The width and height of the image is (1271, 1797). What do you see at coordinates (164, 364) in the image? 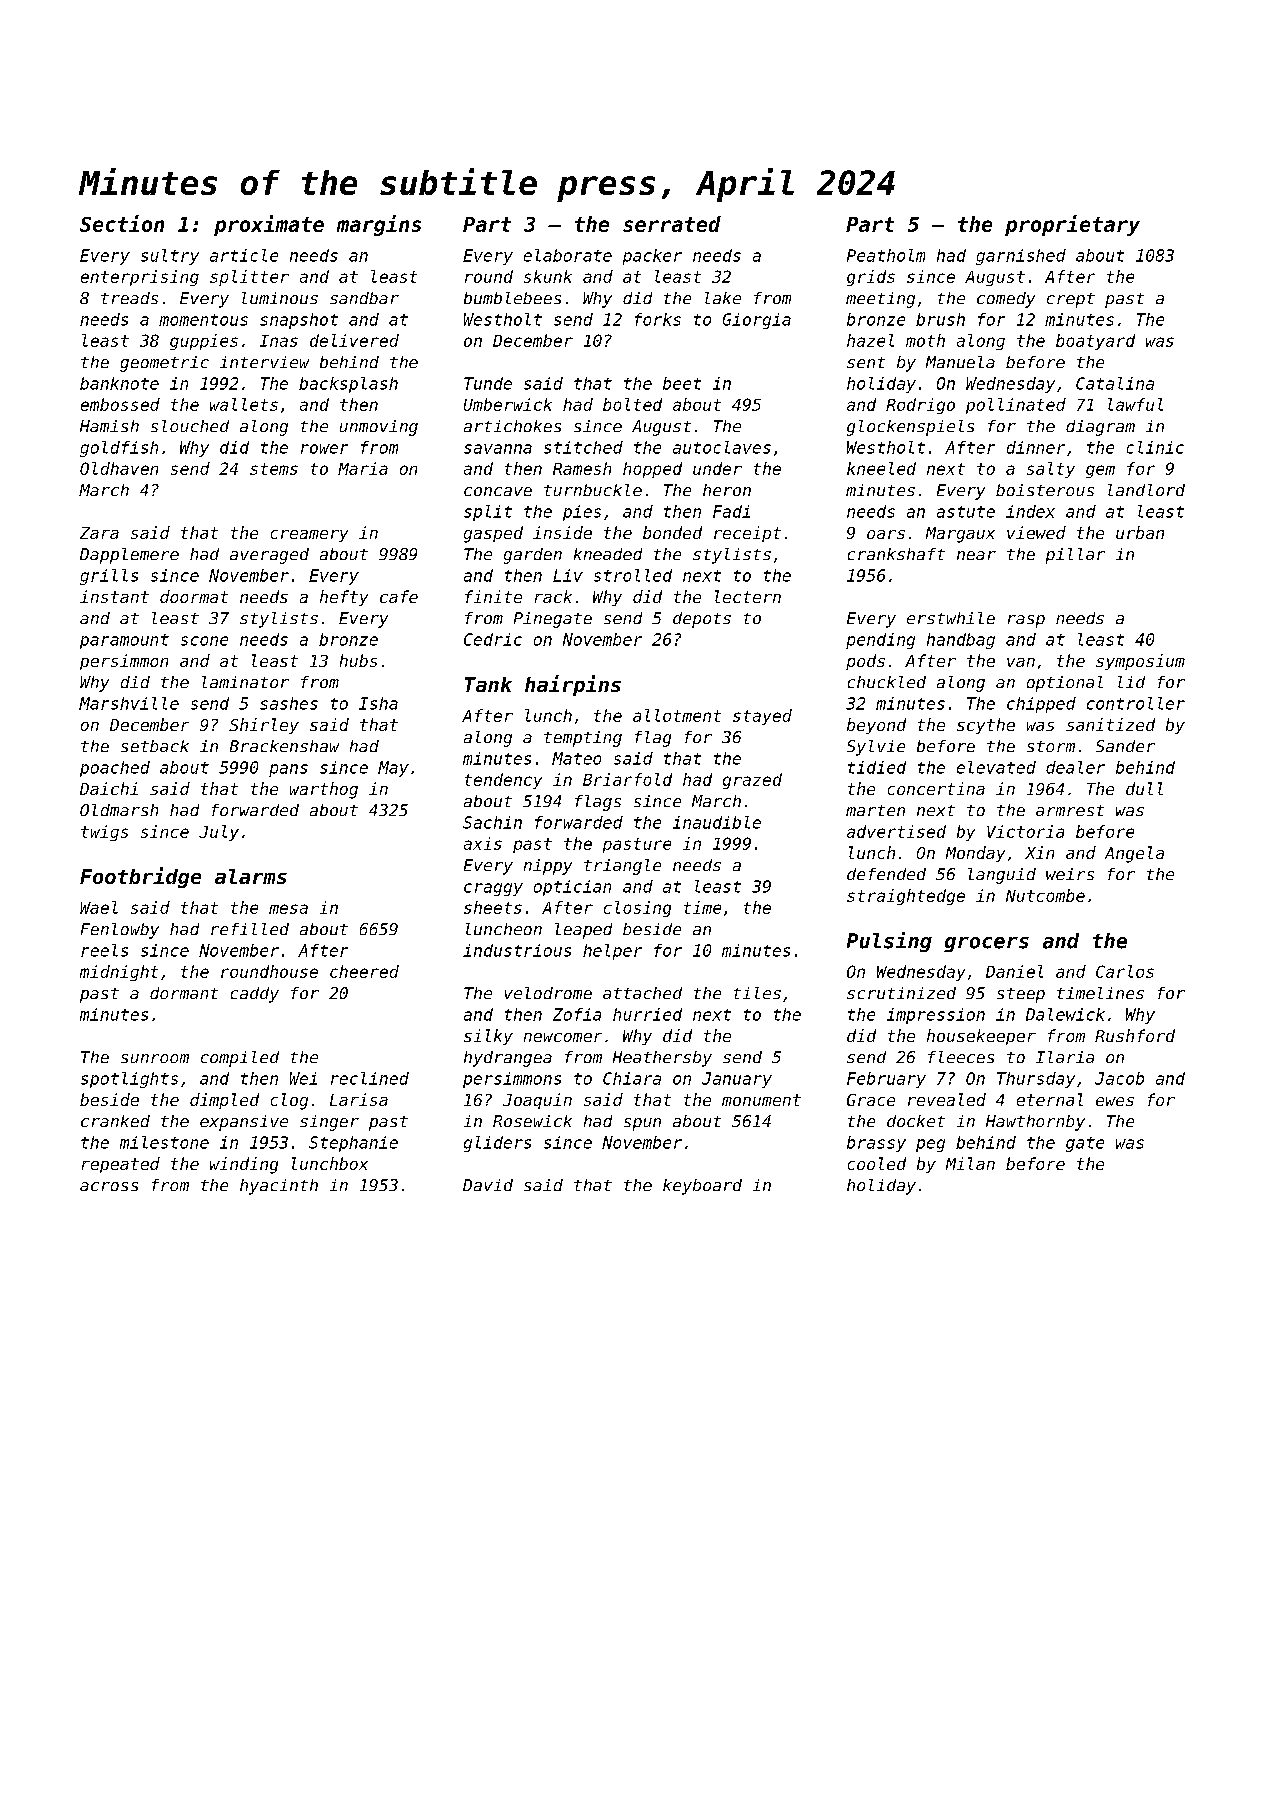
I see `geometric` at bounding box center [164, 364].
